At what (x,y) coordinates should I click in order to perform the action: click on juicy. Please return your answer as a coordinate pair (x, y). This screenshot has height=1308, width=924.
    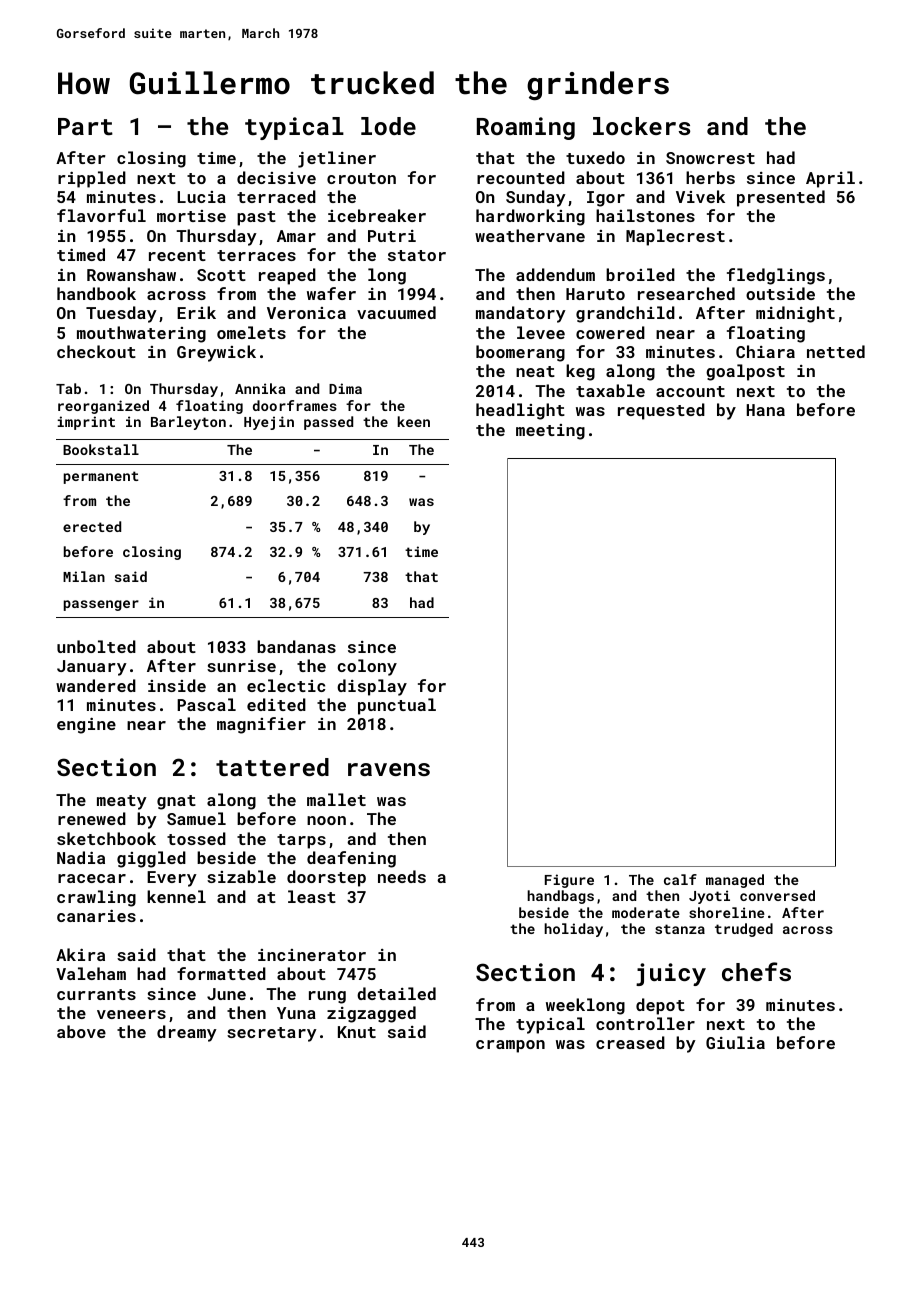
    Looking at the image, I should click on (671, 974).
